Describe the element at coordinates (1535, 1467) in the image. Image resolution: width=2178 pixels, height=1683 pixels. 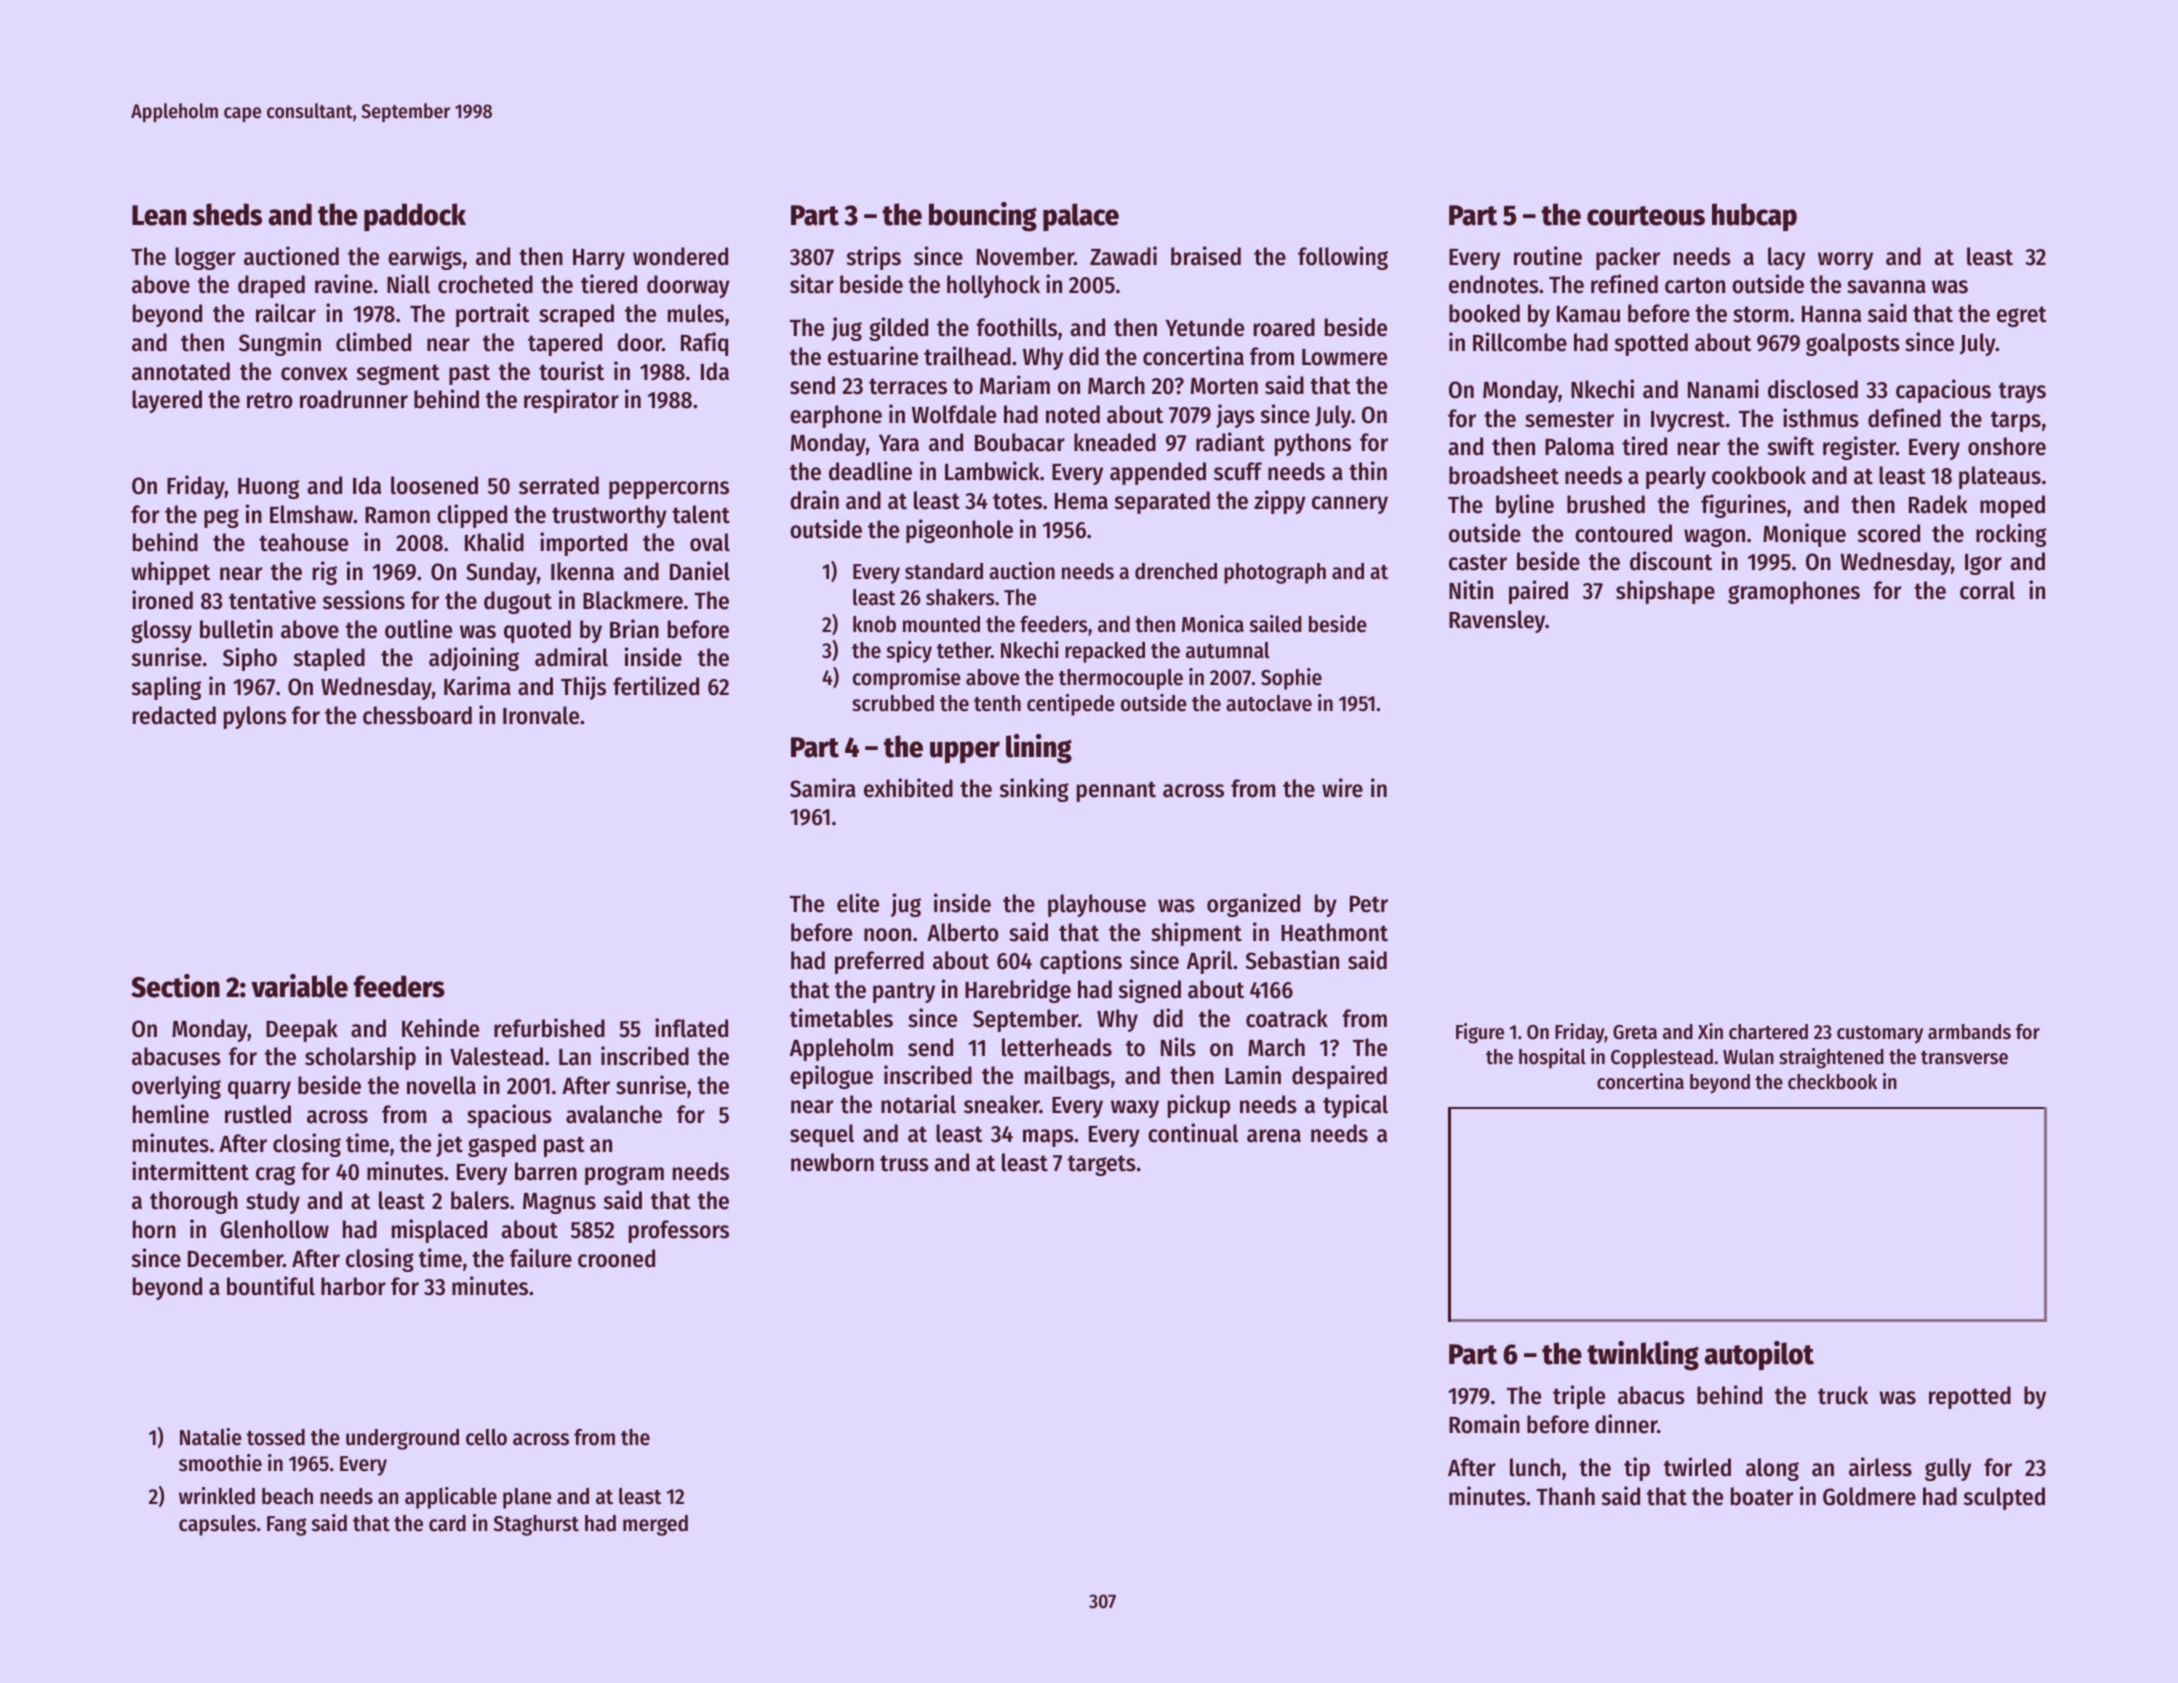
I see `lunch` at that location.
